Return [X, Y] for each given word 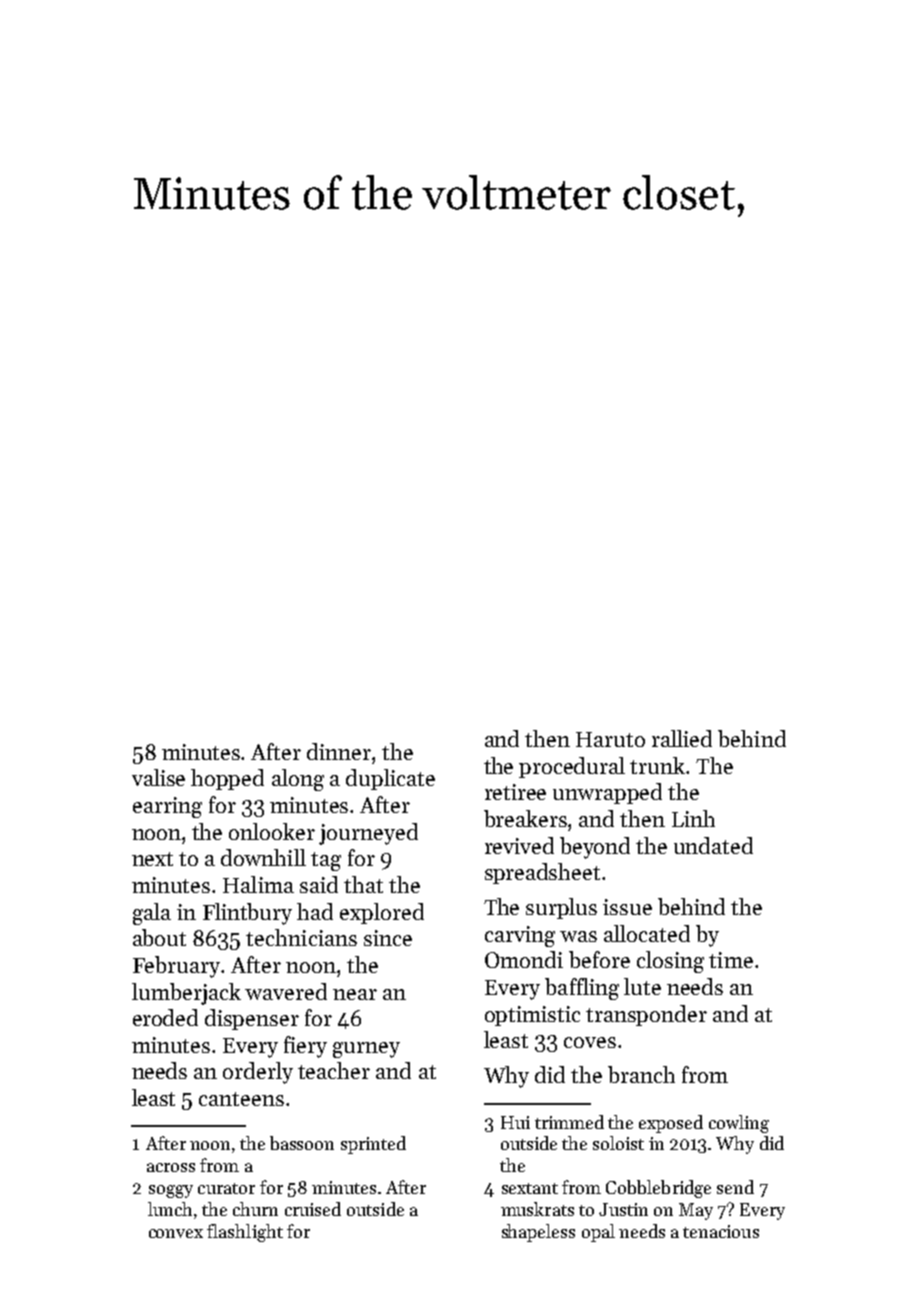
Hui [515, 1122]
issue [627, 907]
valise [158, 777]
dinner [339, 751]
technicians [301, 937]
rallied [682, 738]
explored [382, 913]
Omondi [524, 959]
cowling [739, 1124]
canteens [241, 1099]
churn [255, 1209]
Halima [258, 884]
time [731, 960]
